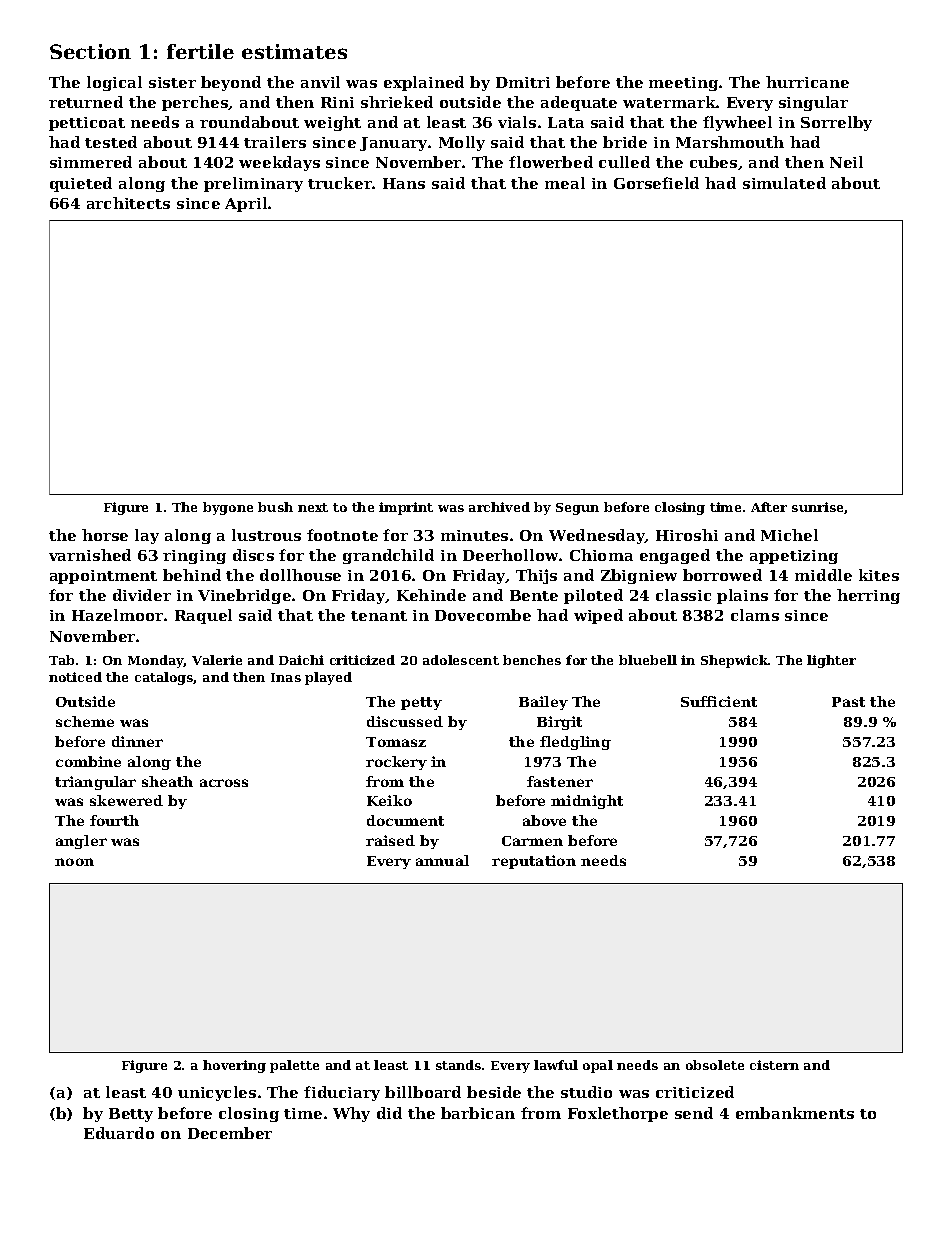  Describe the element at coordinates (556, 1065) in the image. I see `lawful` at that location.
